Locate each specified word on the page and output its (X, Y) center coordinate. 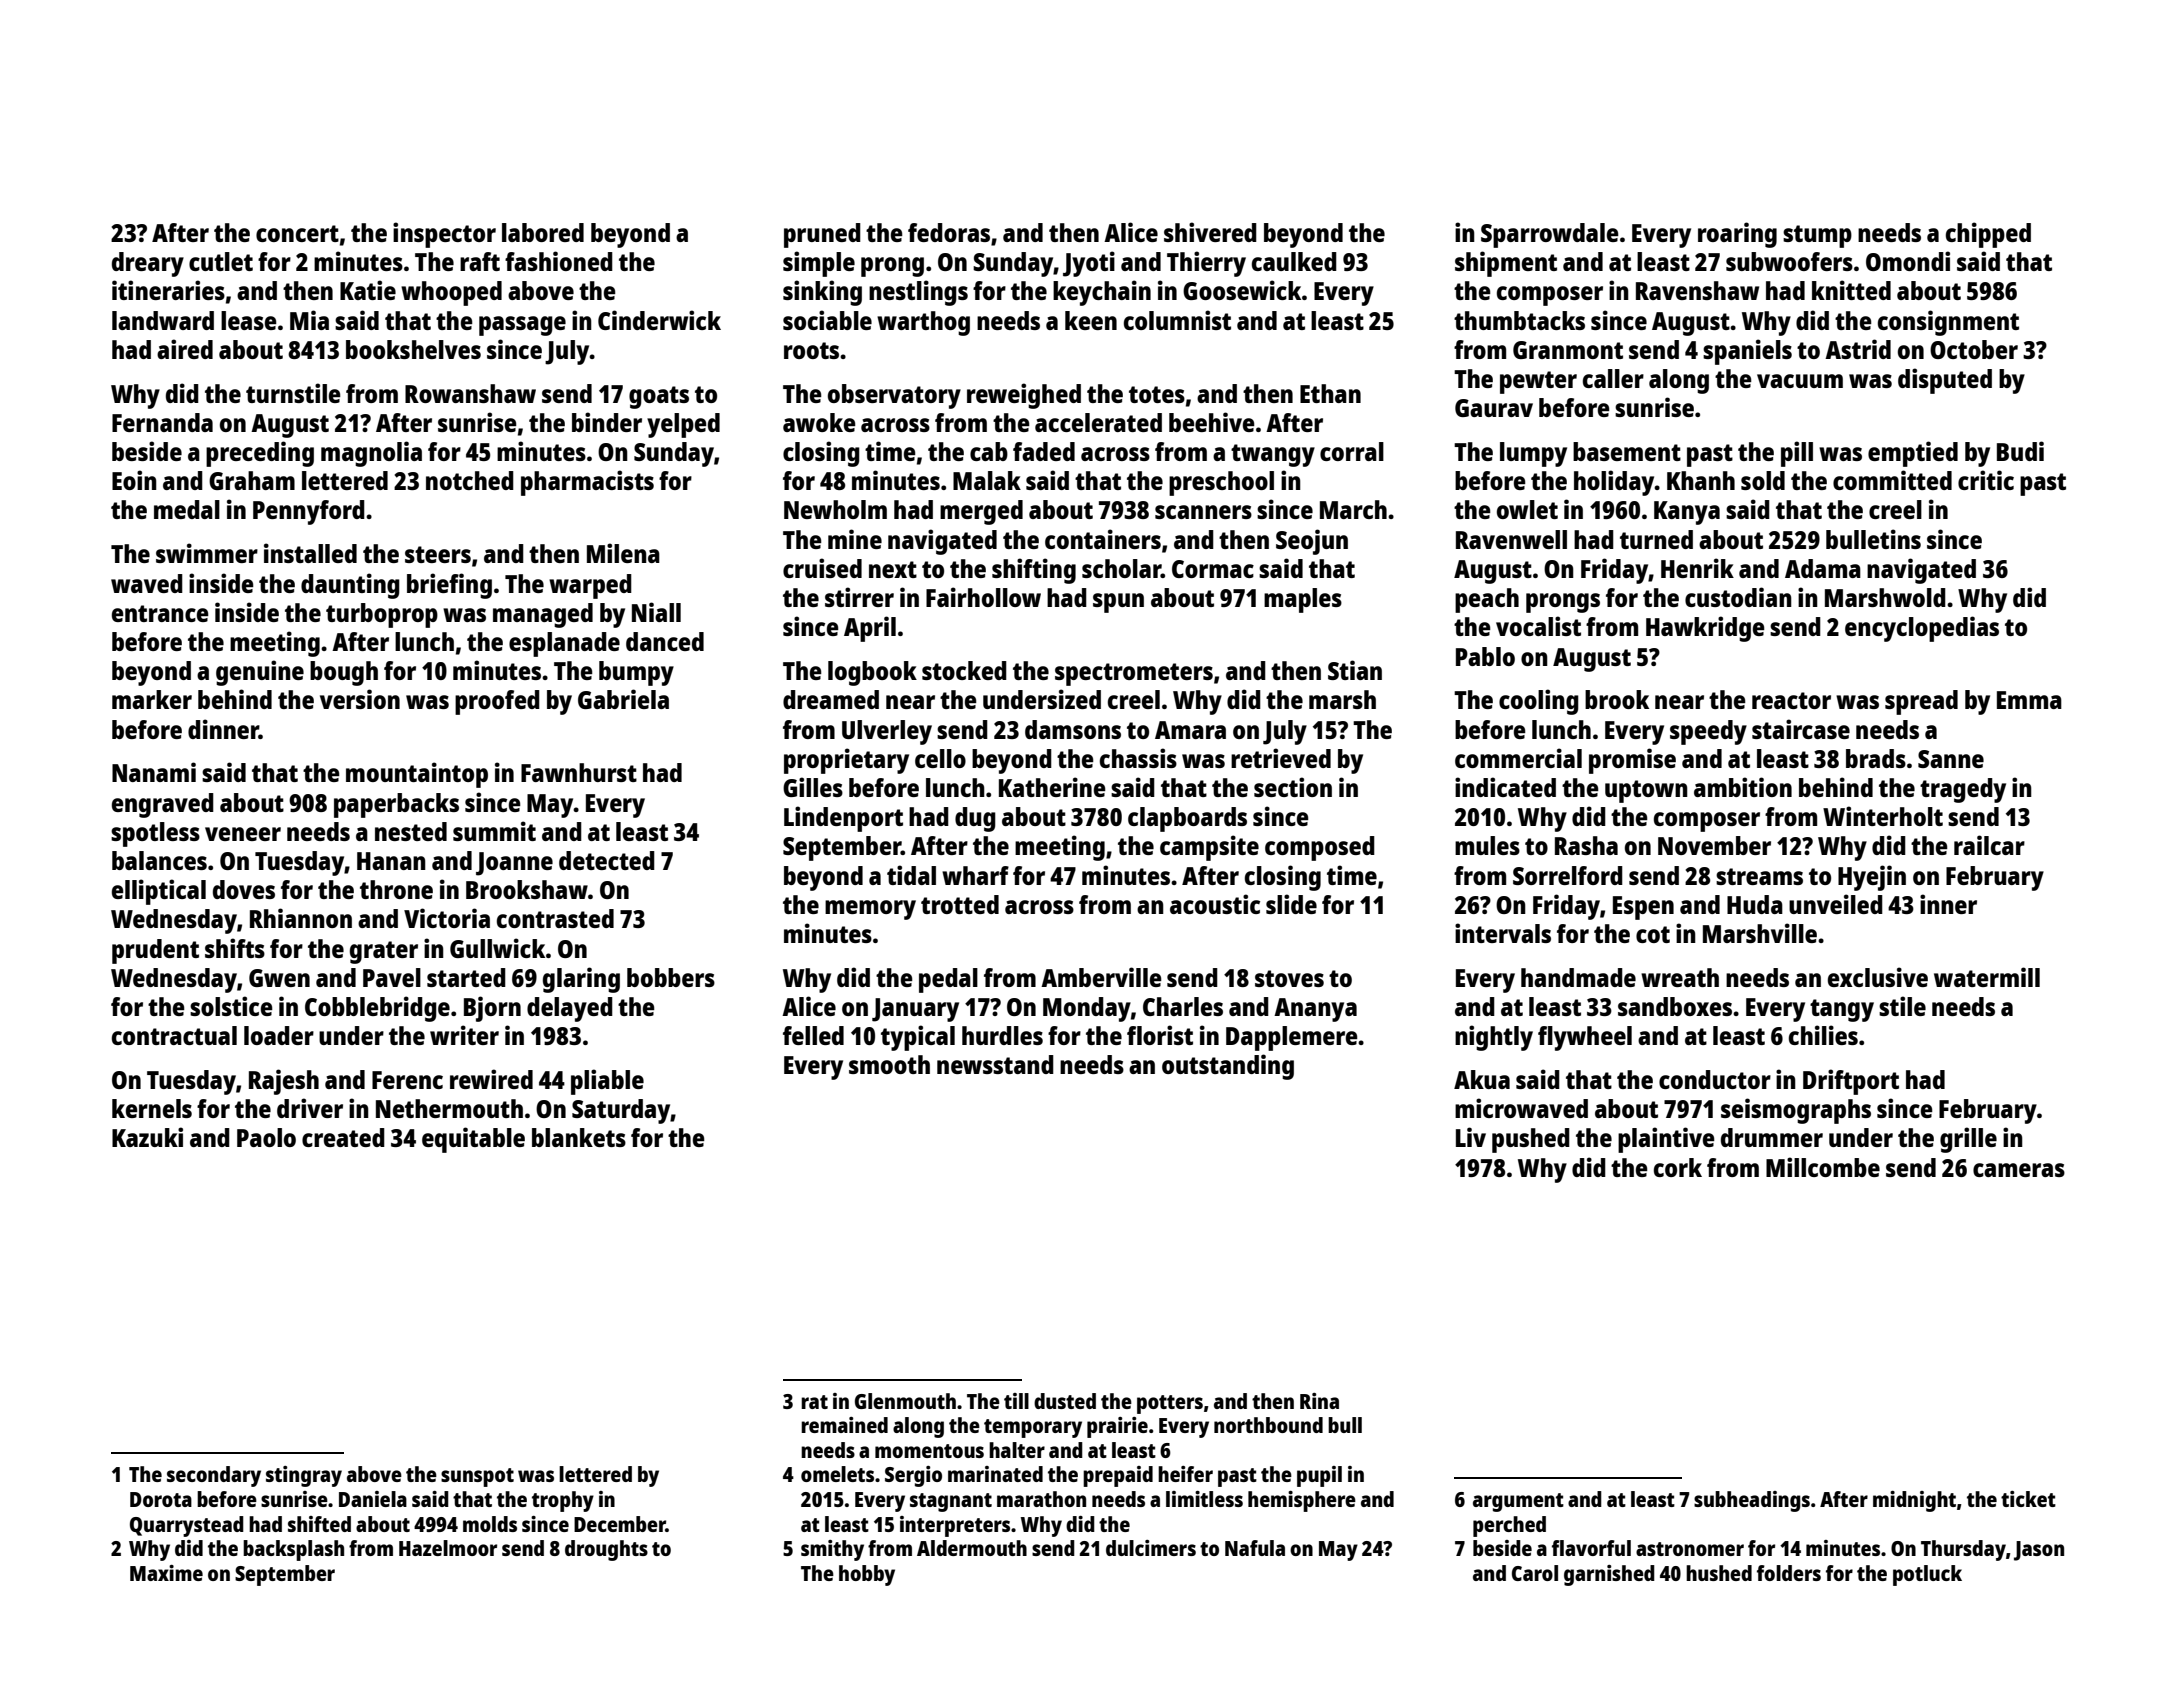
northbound (1268, 1425)
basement (1627, 451)
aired (185, 349)
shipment (1506, 264)
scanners (1203, 512)
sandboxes (1675, 1006)
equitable (473, 1140)
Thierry (1206, 264)
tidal (911, 875)
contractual (174, 1035)
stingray (304, 1476)
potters (1170, 1404)
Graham (252, 480)
